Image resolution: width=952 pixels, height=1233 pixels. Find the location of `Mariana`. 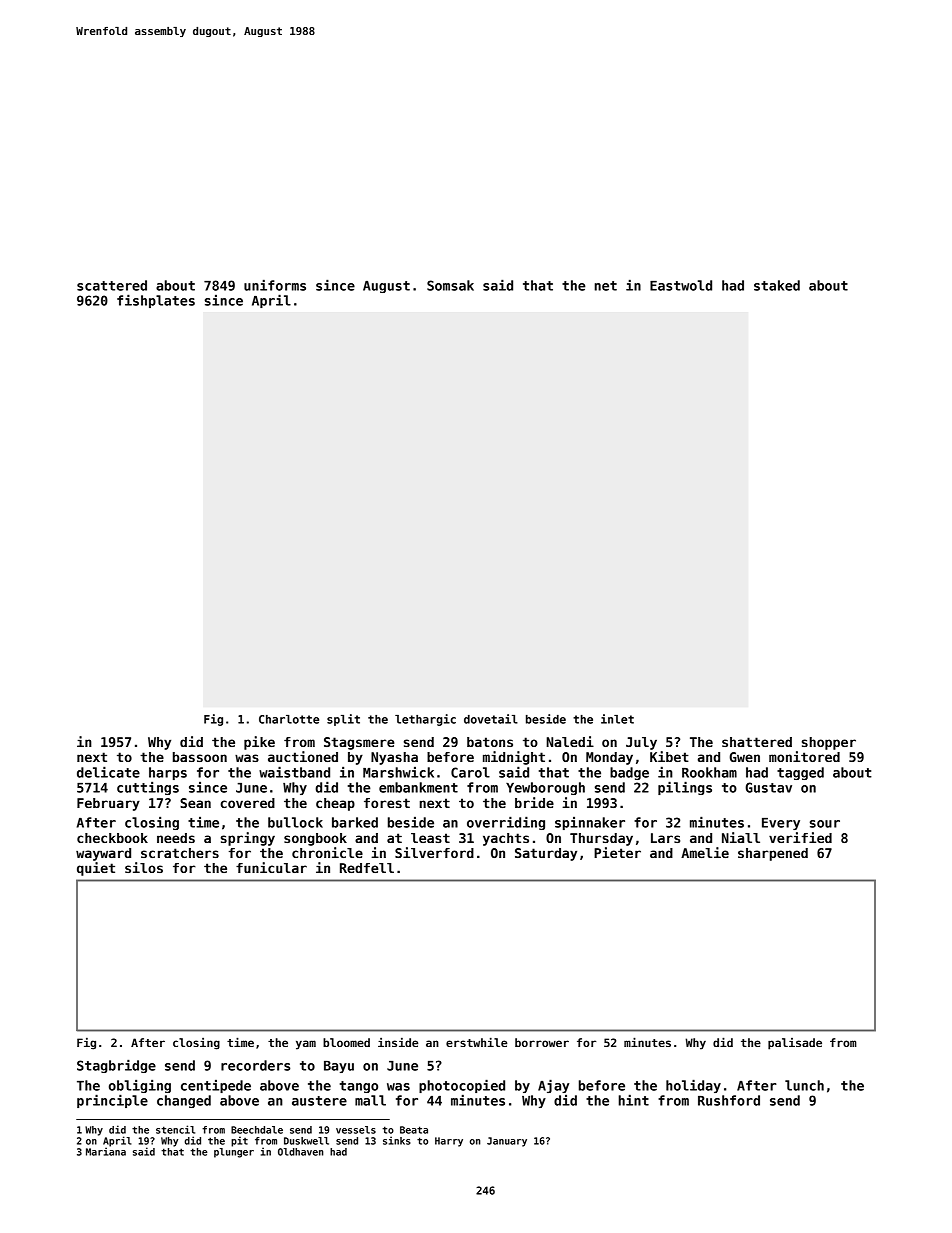

Mariana is located at coordinates (106, 1151).
